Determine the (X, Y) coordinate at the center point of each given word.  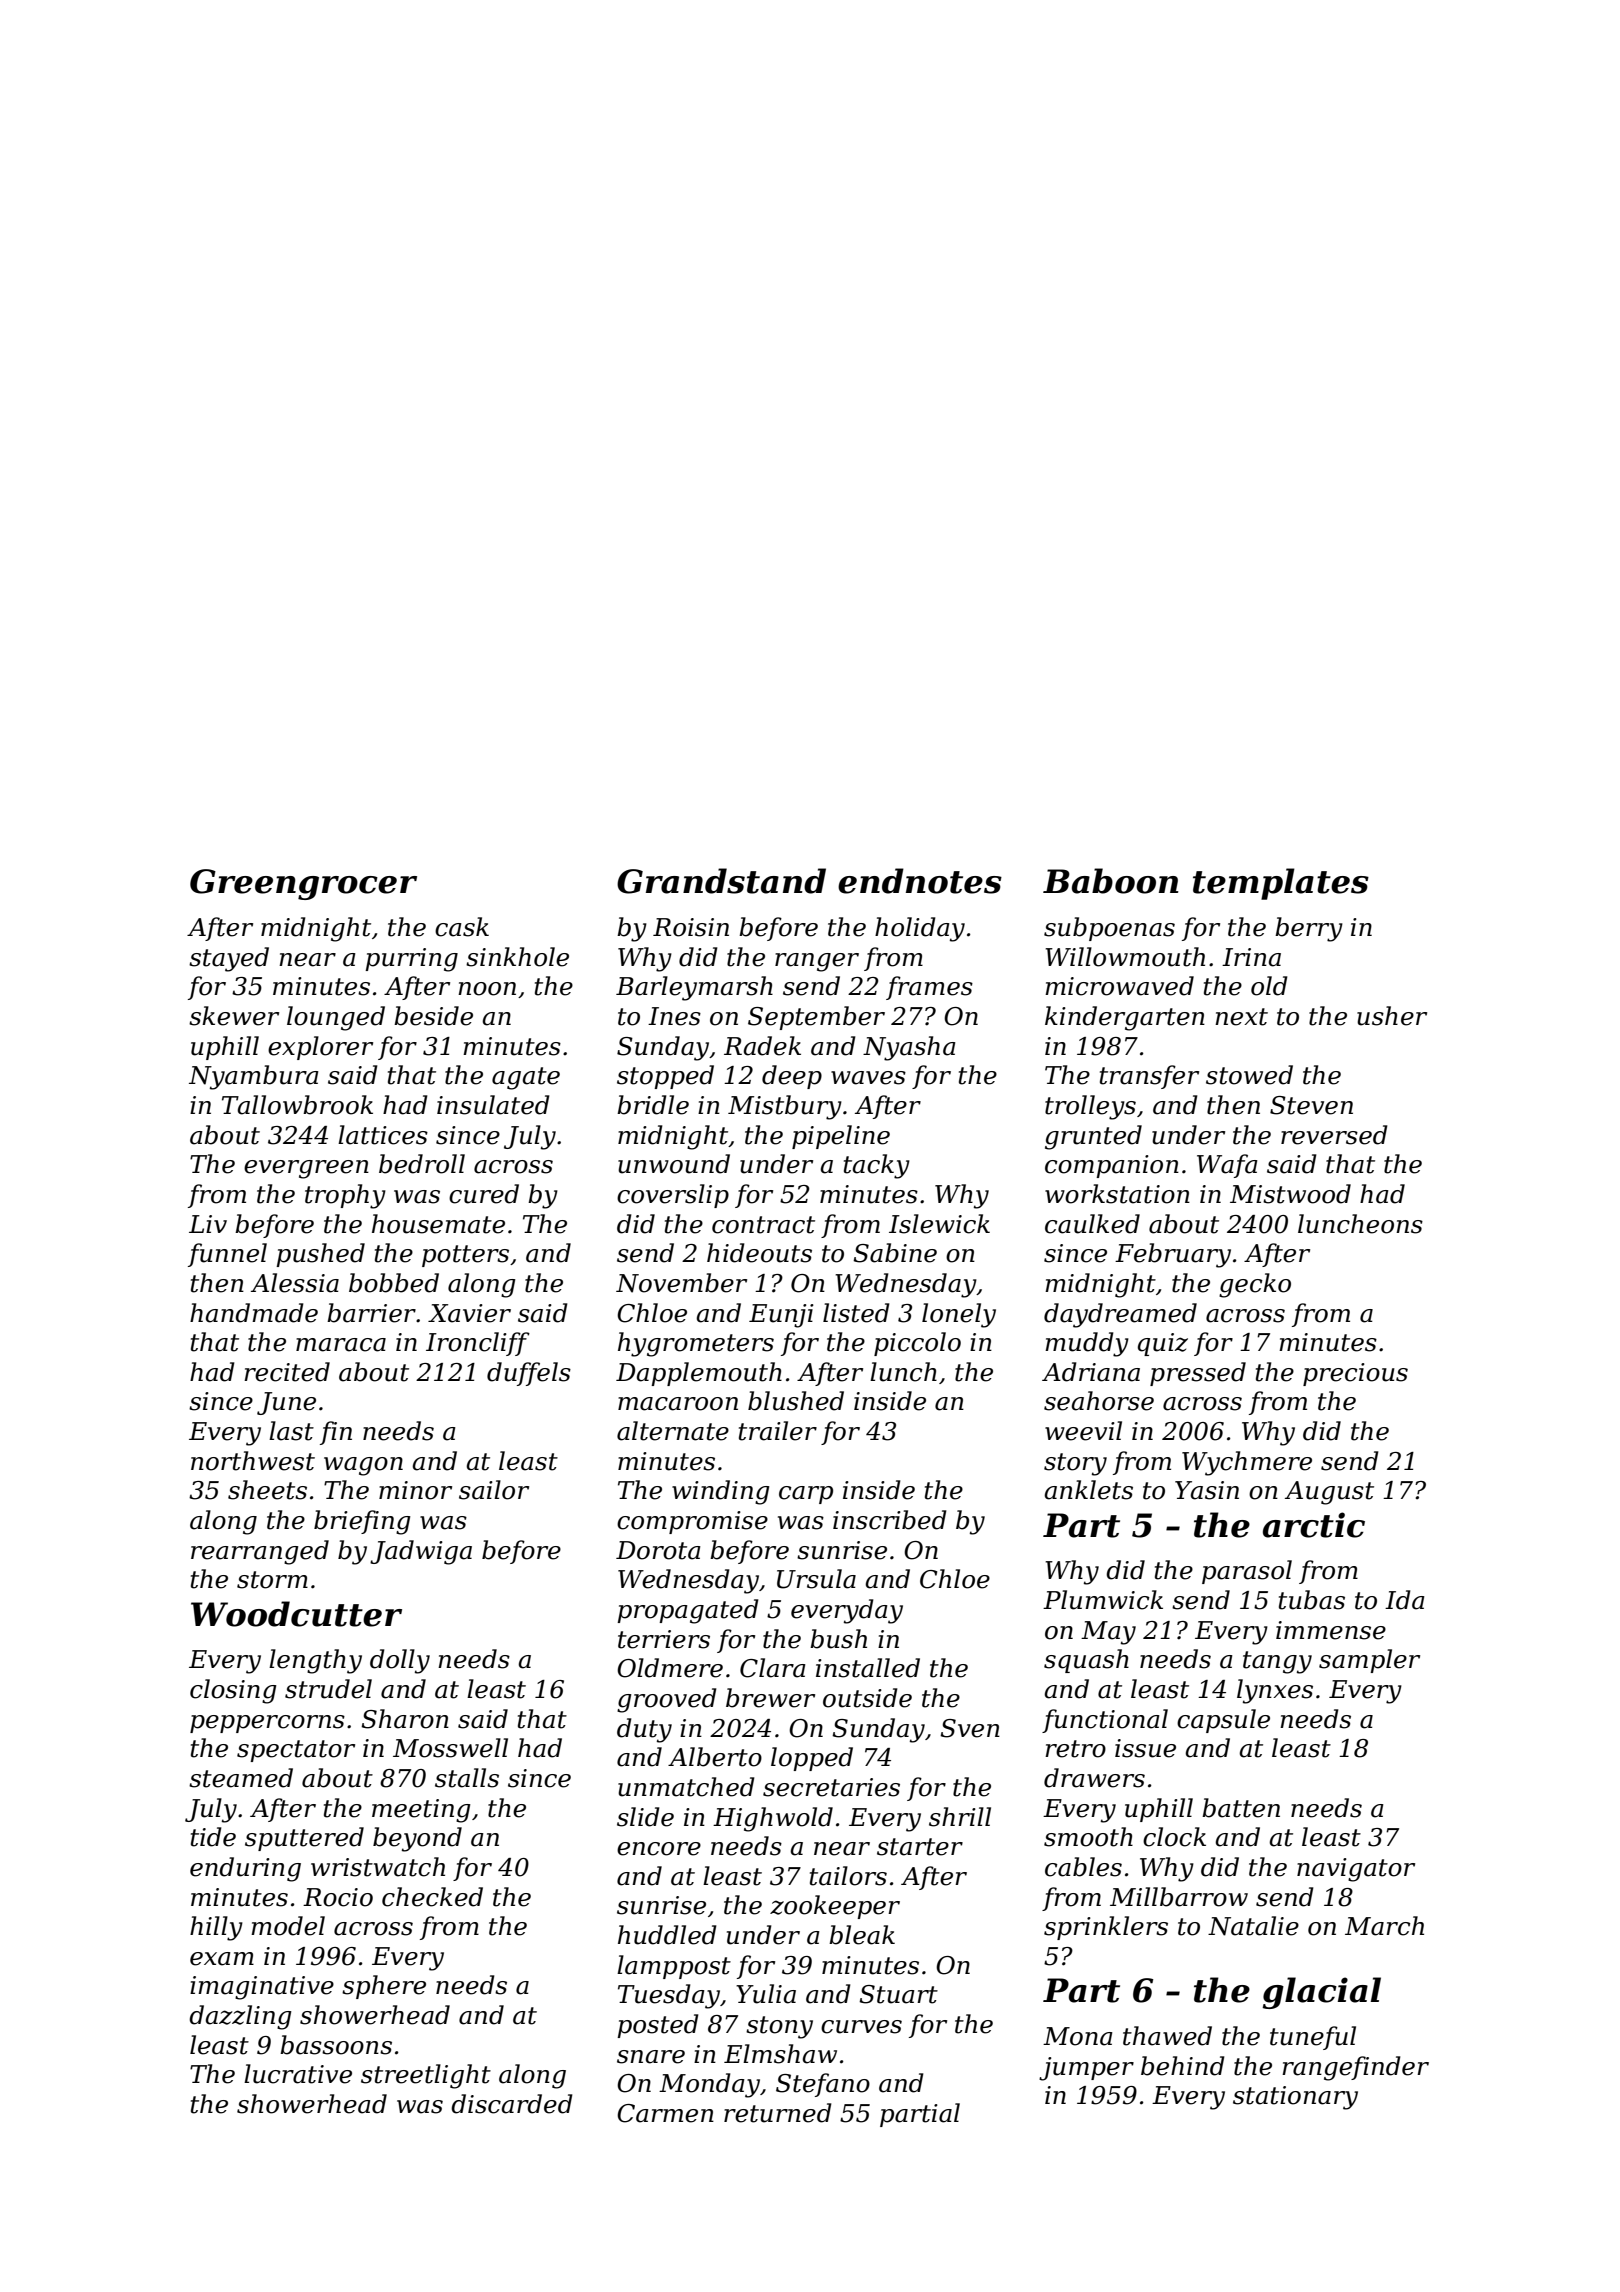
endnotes (920, 881)
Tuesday (669, 1996)
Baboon (1111, 881)
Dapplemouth (699, 1374)
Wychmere (1247, 1463)
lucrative (298, 2074)
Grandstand (721, 881)
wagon (363, 1466)
